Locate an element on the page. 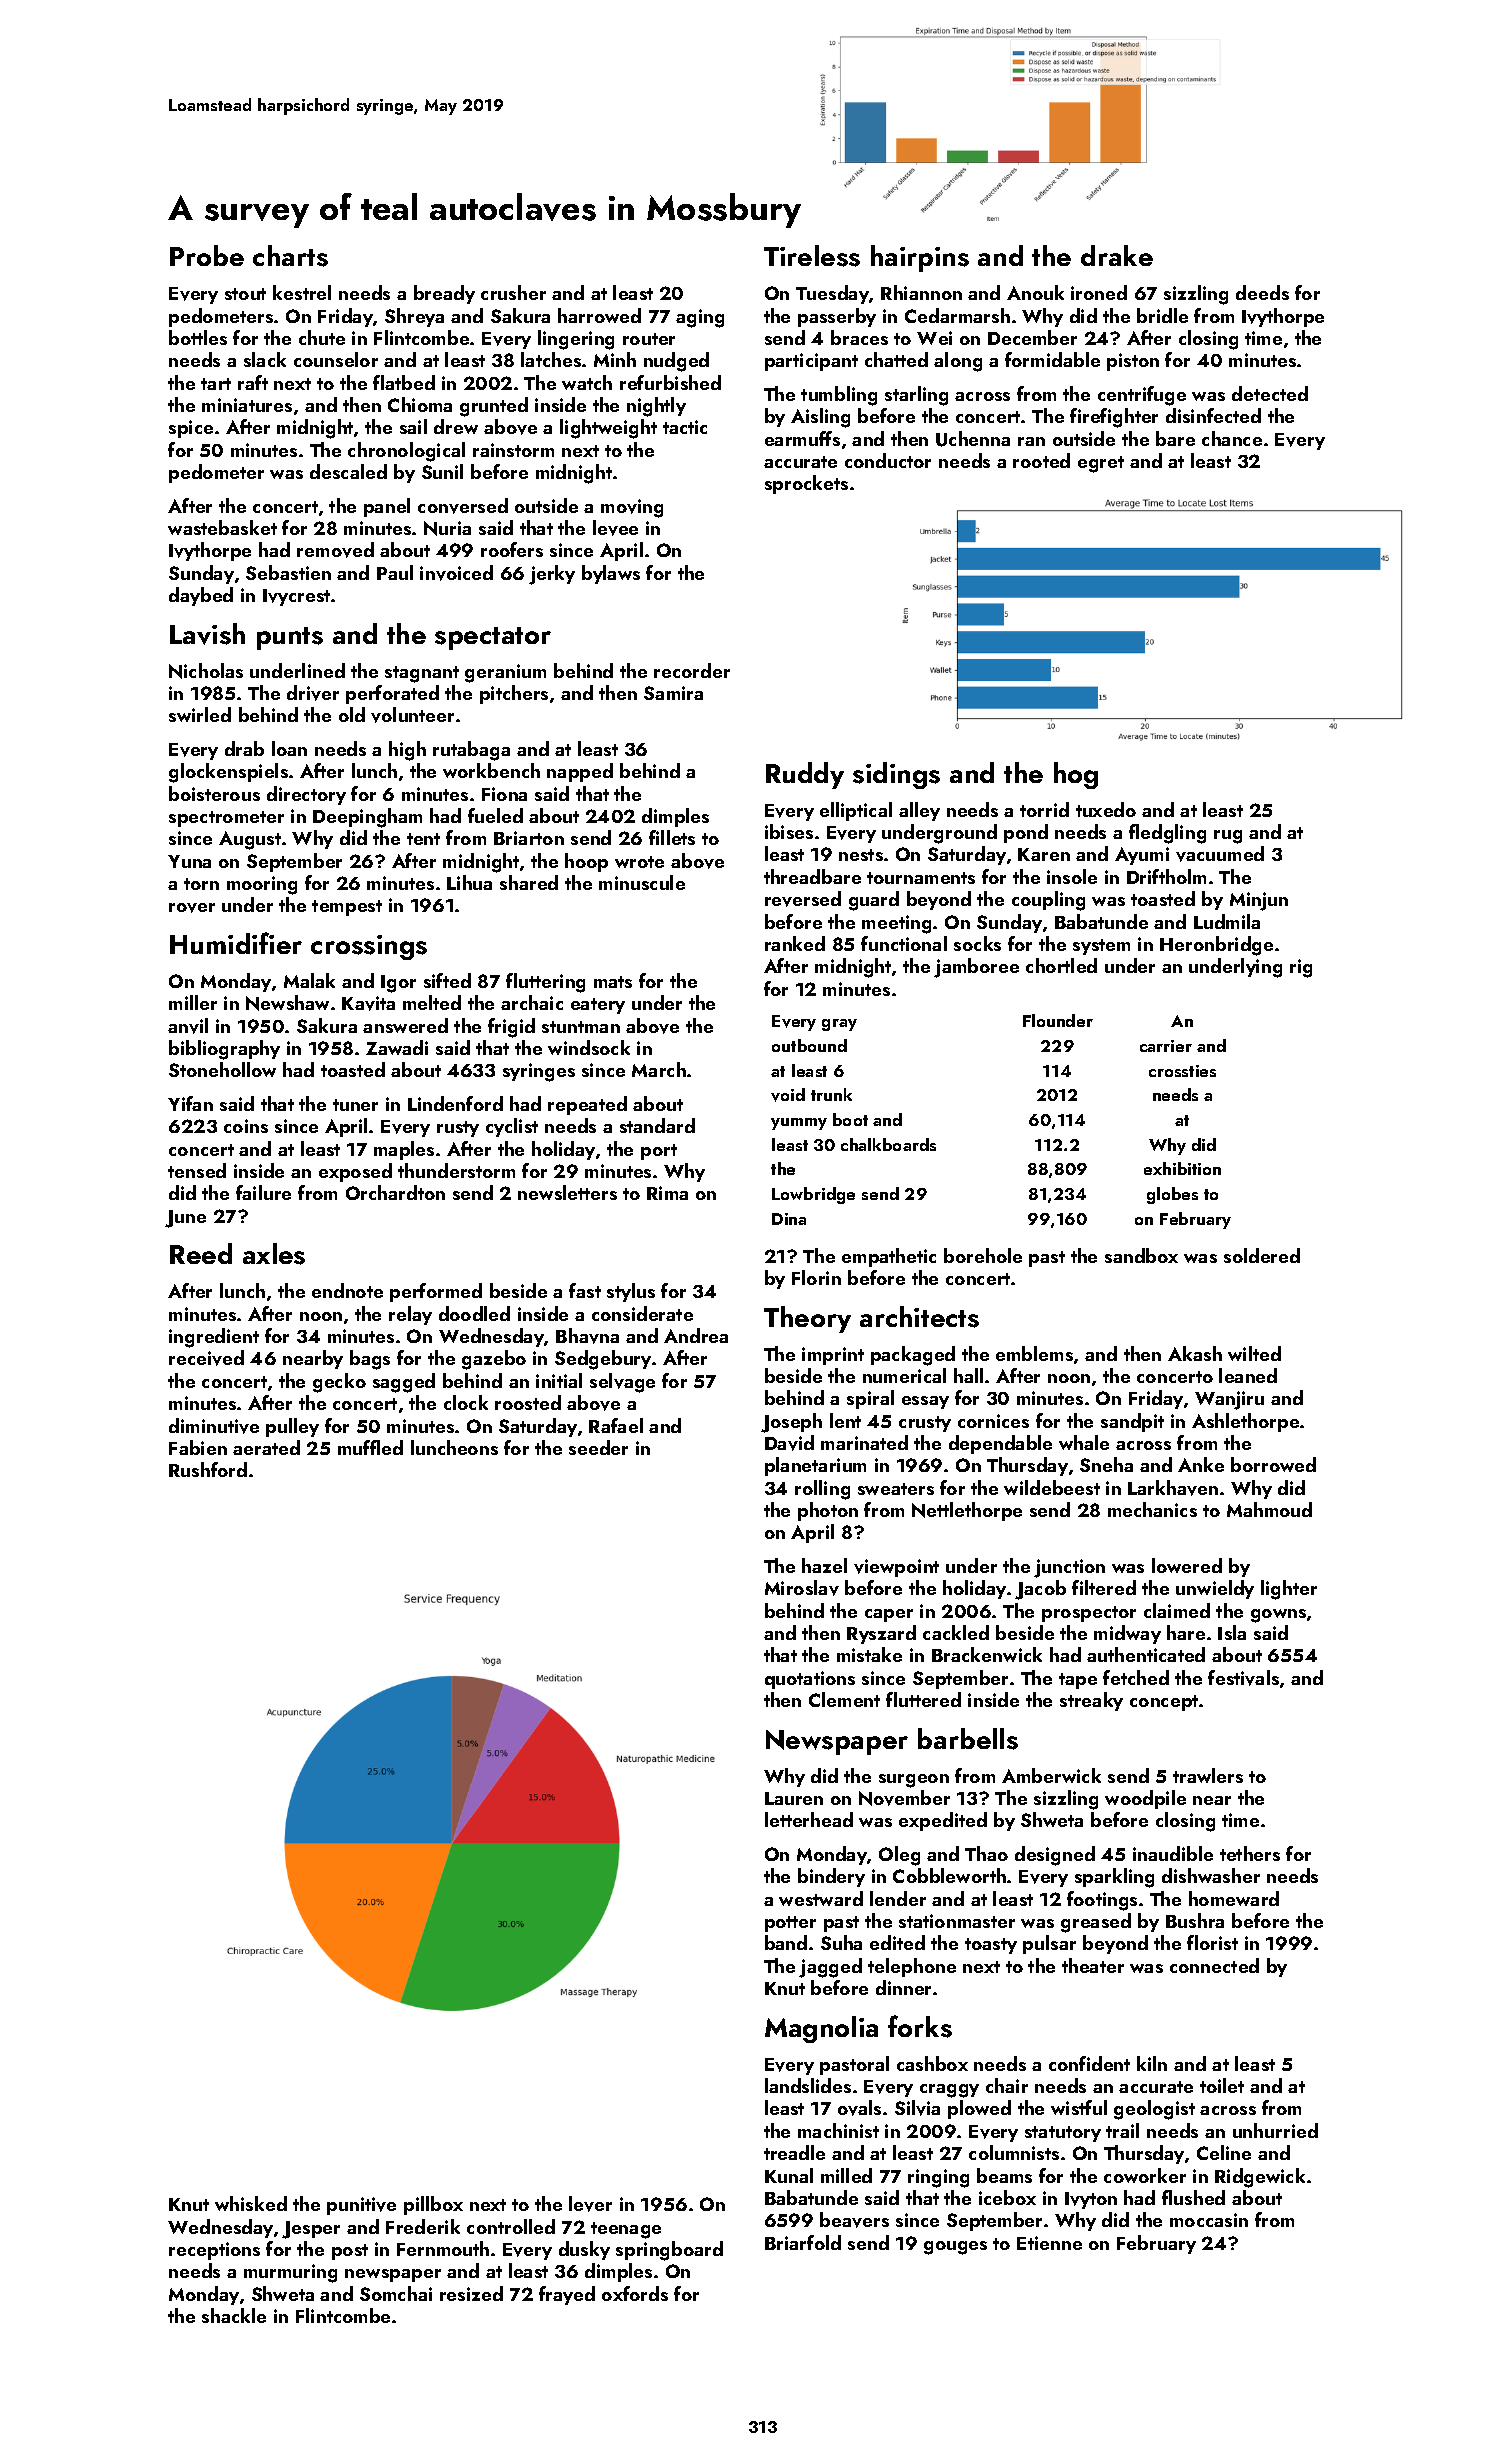  Lauren is located at coordinates (794, 1798).
